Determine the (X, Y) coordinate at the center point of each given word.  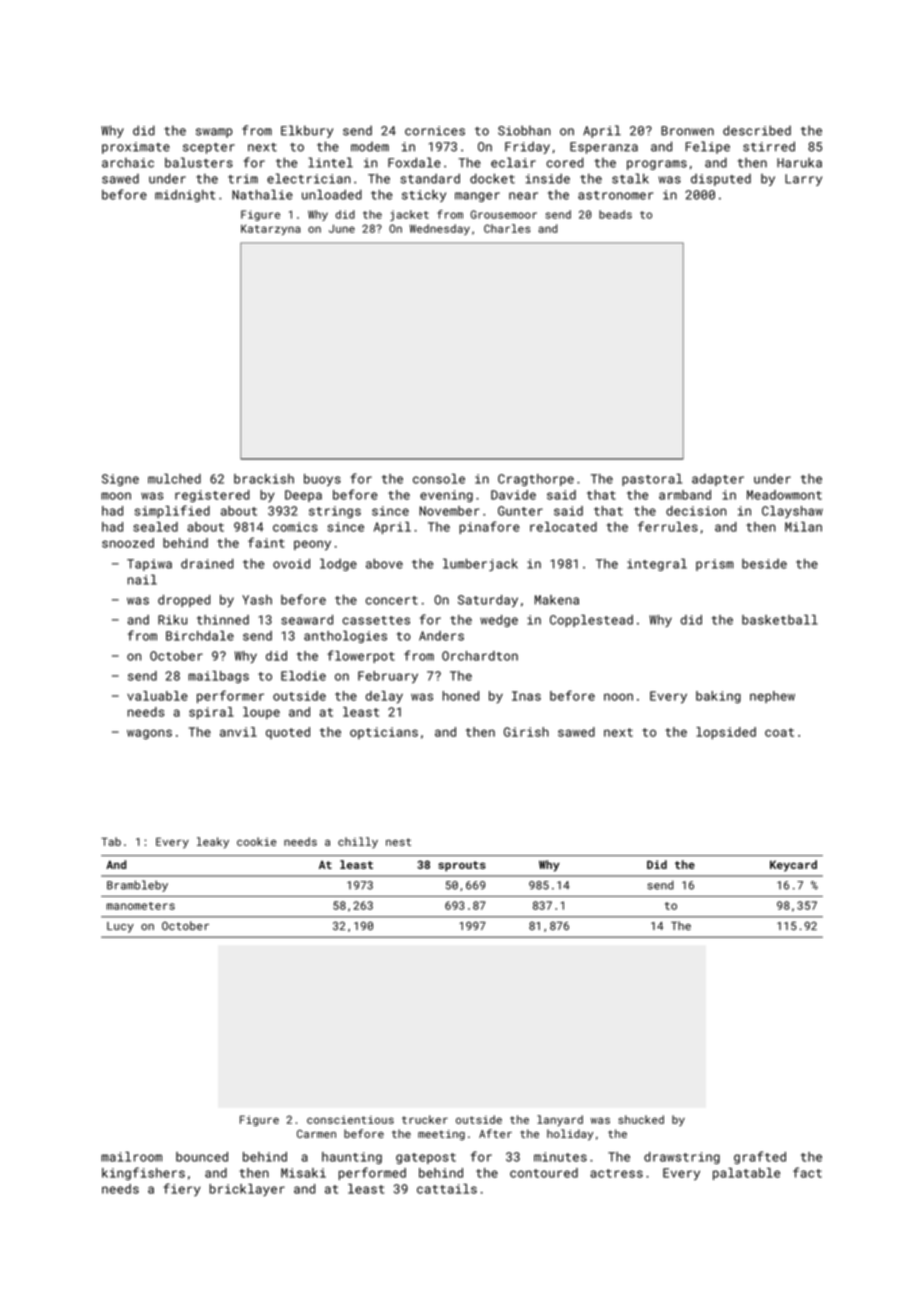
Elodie (303, 676)
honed (461, 696)
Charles (507, 228)
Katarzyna (270, 230)
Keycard (793, 866)
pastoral (652, 480)
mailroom (131, 1156)
